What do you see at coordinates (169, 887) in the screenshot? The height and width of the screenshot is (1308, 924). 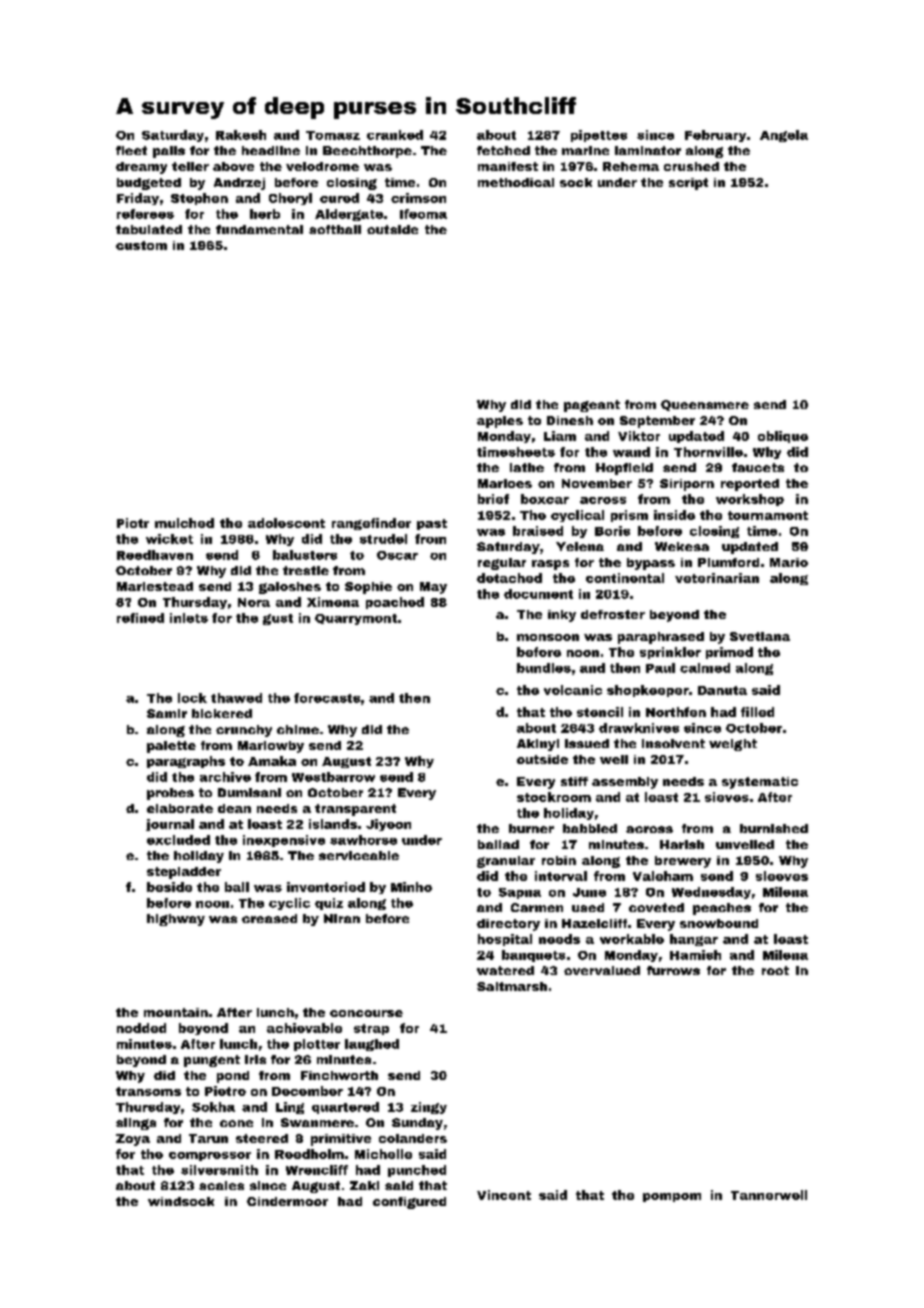 I see `beside` at bounding box center [169, 887].
